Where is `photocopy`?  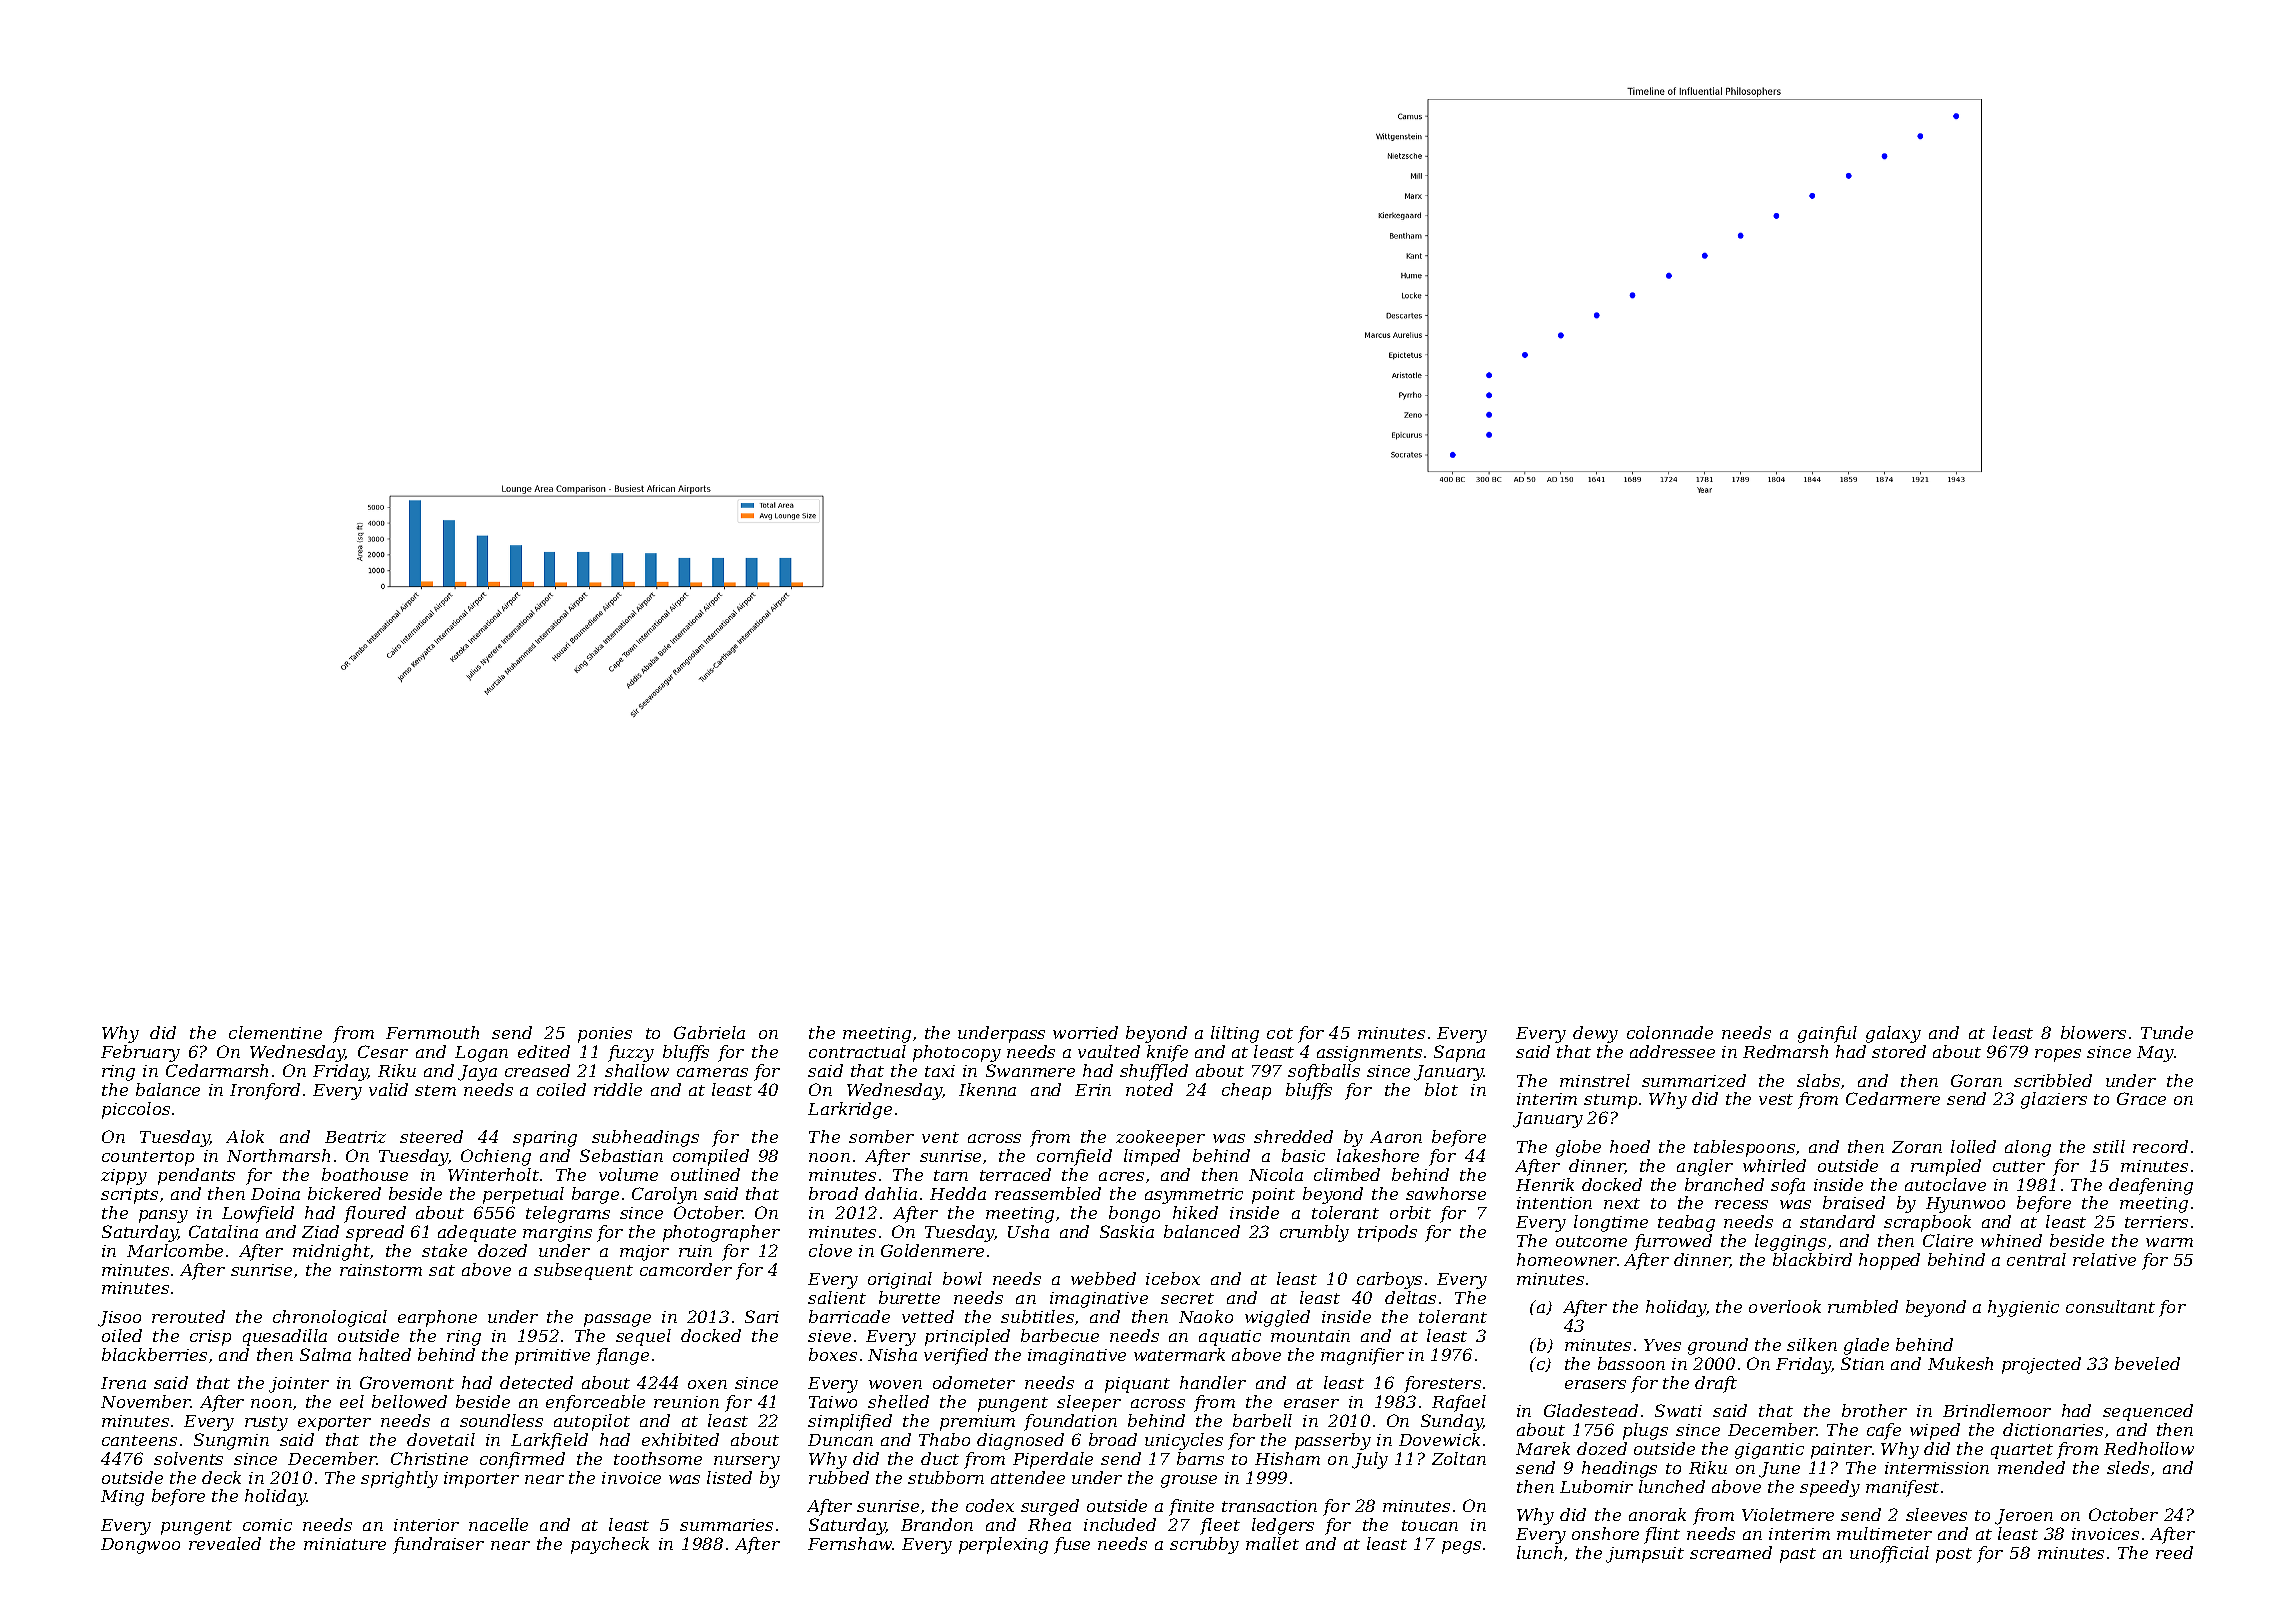
photocopy is located at coordinates (957, 1053).
